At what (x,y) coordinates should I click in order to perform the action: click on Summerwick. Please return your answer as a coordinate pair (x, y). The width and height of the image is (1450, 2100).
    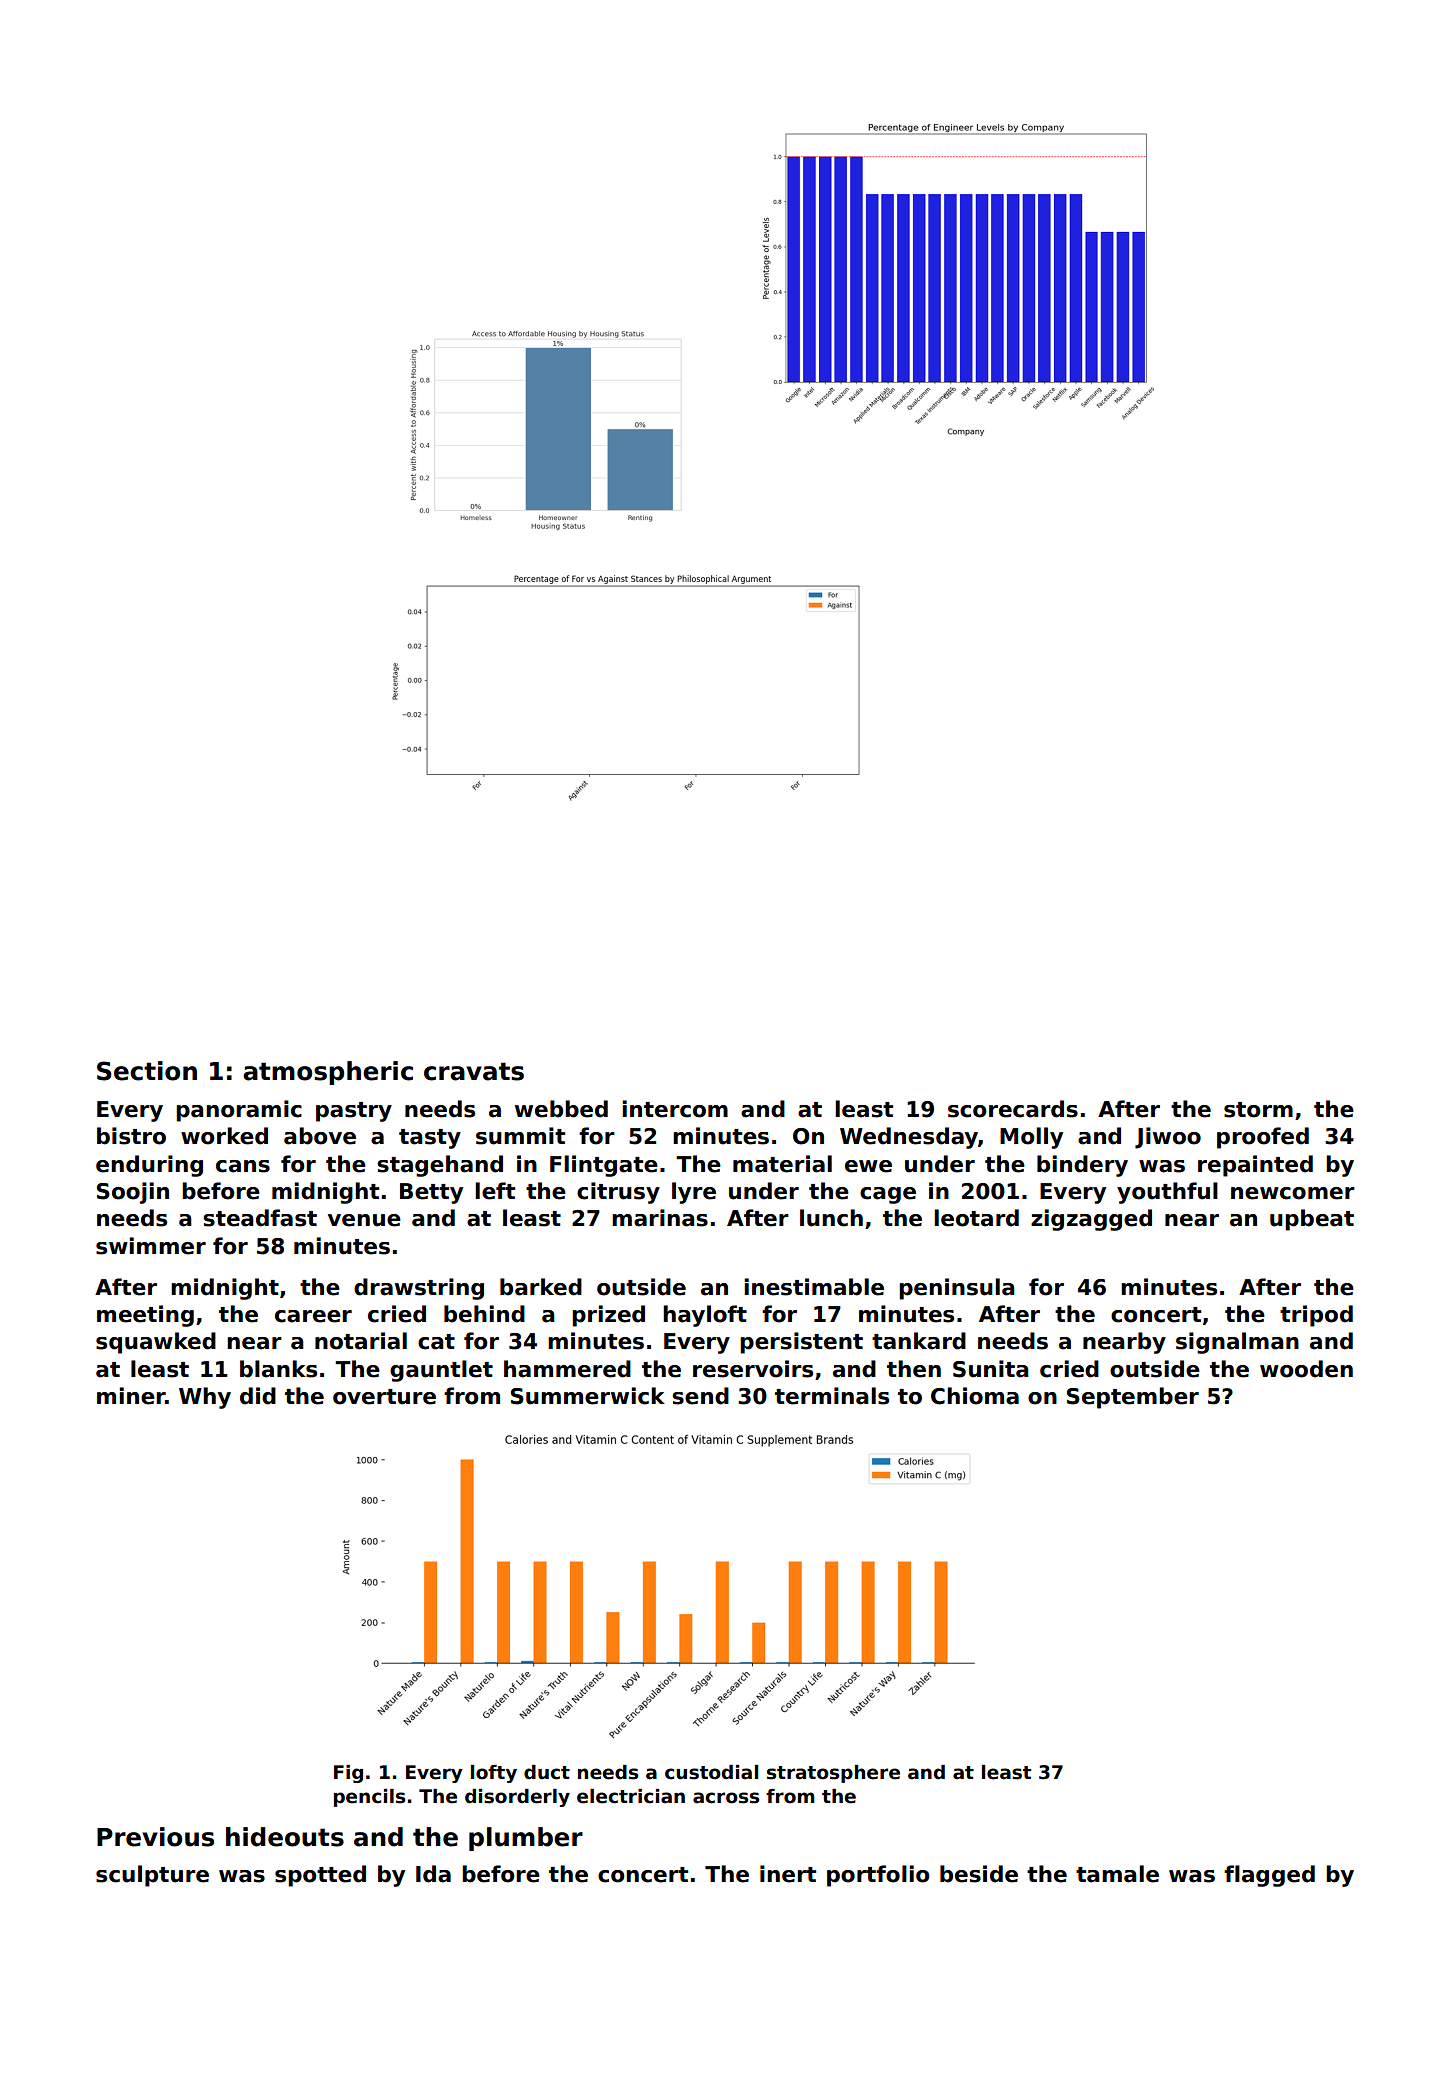
    Looking at the image, I should click on (588, 1396).
